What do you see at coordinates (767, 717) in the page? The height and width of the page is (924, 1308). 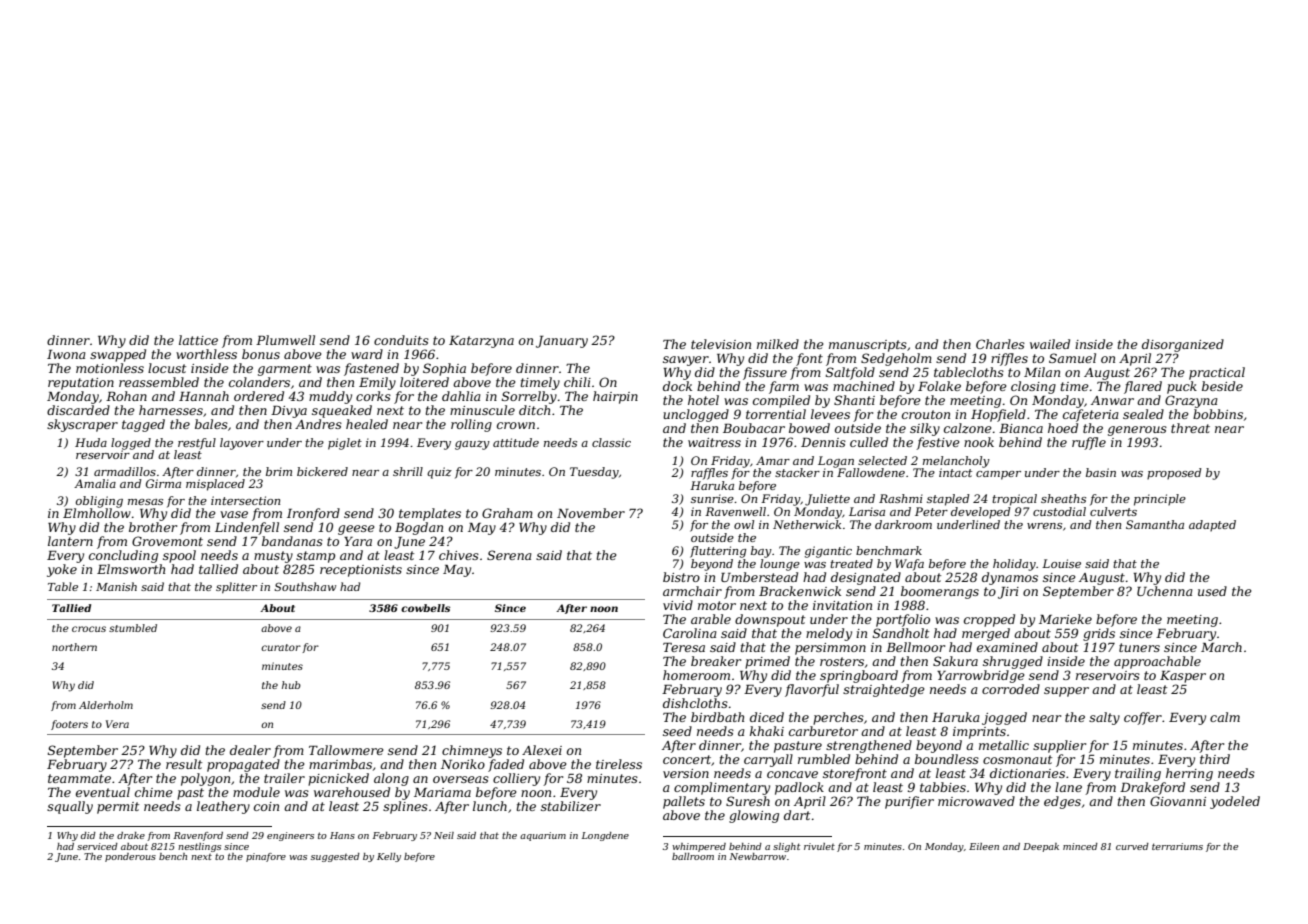 I see `diced` at bounding box center [767, 717].
